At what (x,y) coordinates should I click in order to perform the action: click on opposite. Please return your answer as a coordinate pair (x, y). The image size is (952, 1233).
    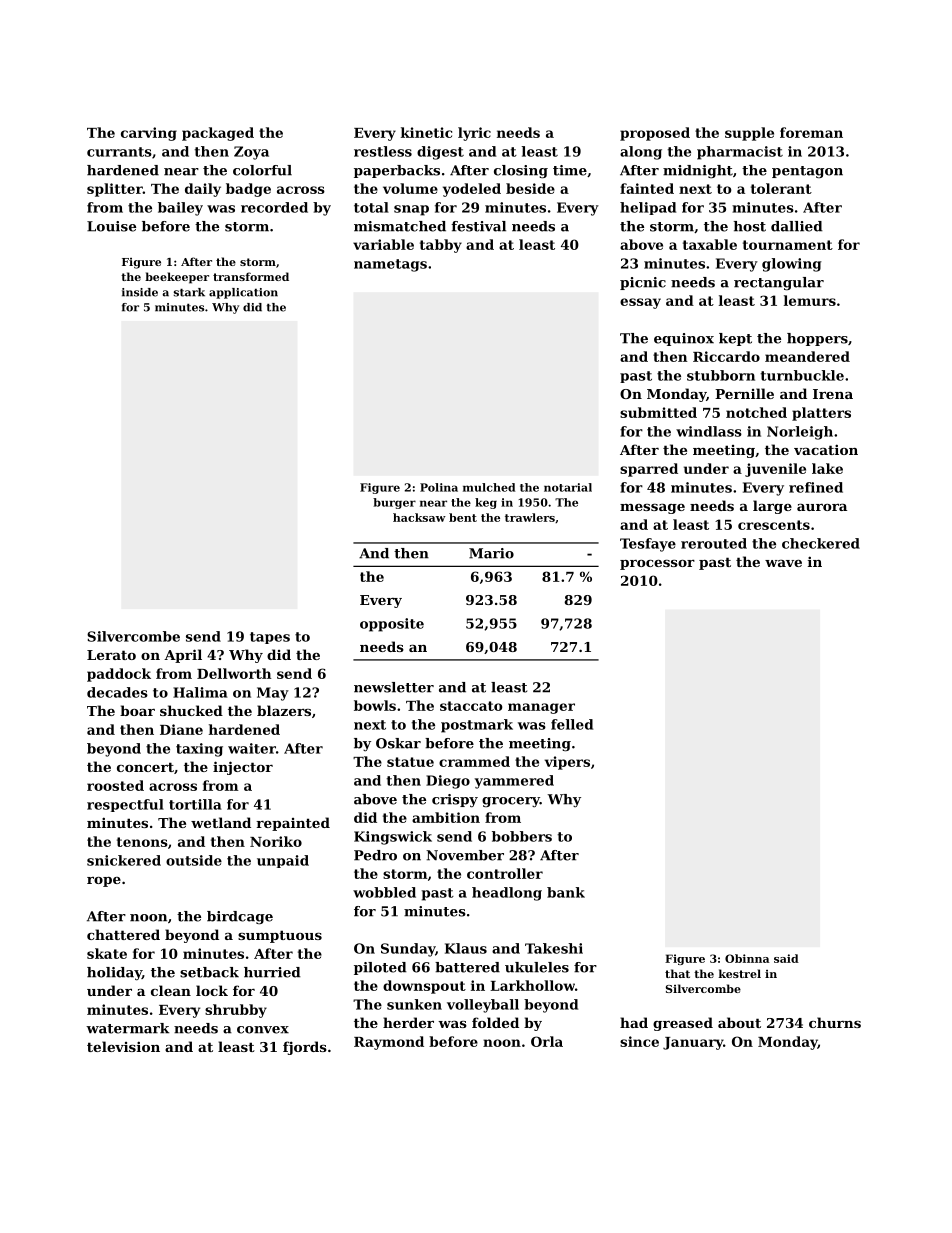
    Looking at the image, I should click on (392, 625).
